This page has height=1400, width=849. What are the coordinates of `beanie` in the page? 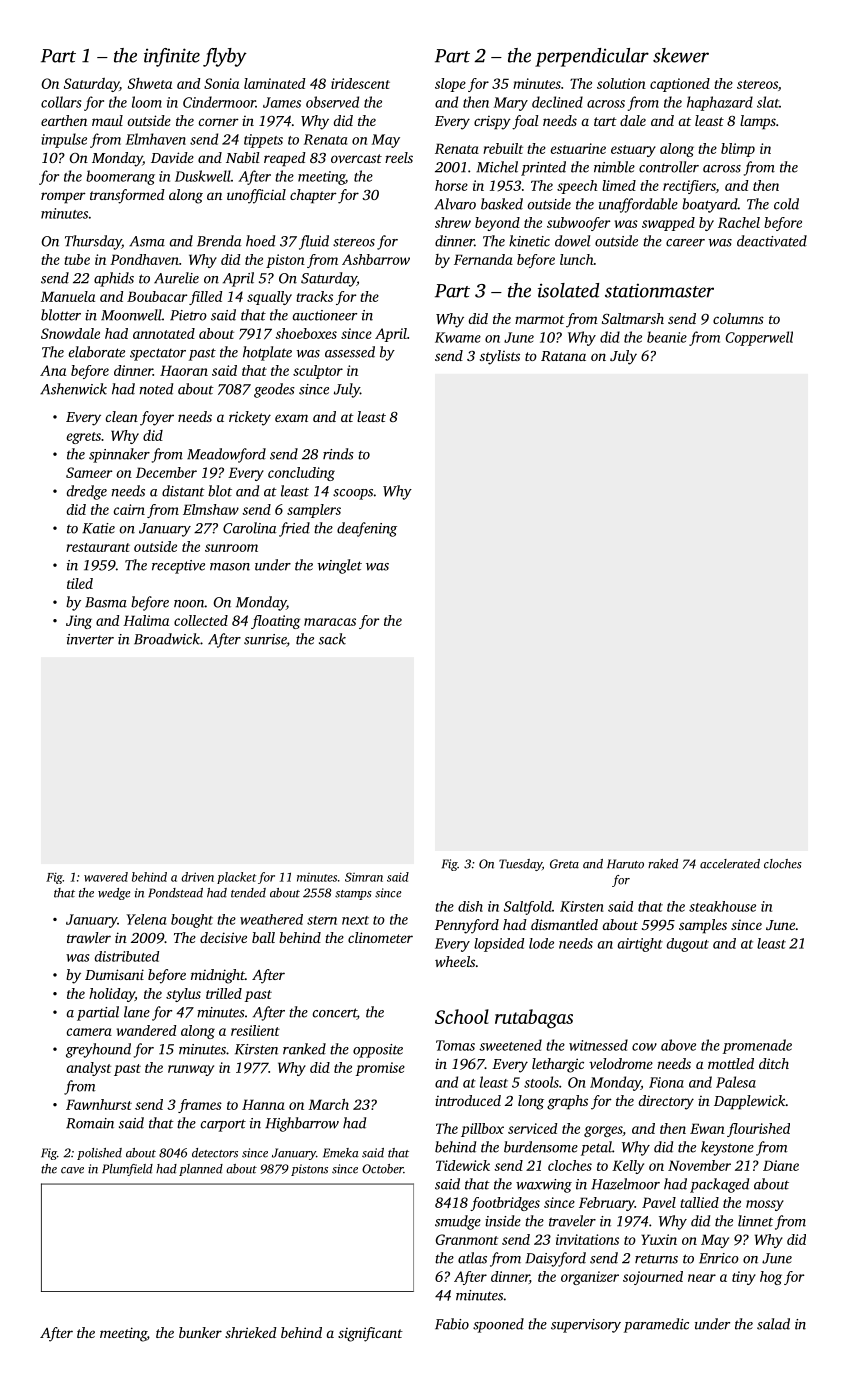 It's located at (667, 337).
